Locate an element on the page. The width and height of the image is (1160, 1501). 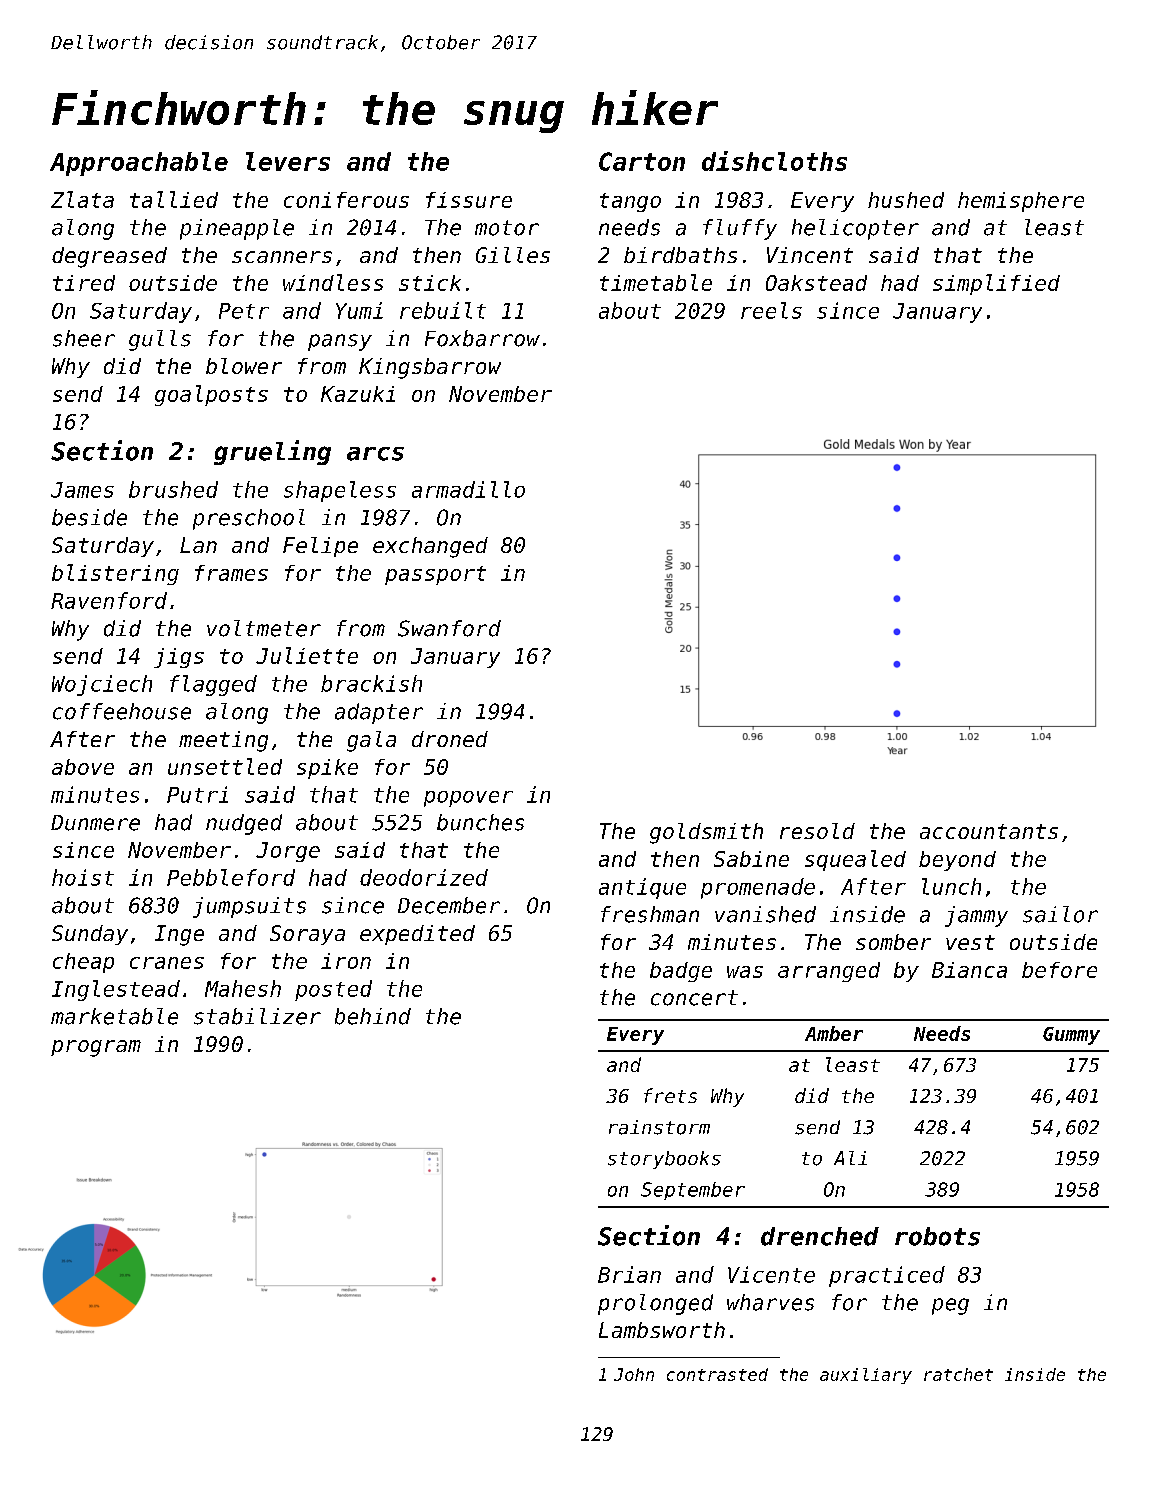
reels is located at coordinates (771, 310).
